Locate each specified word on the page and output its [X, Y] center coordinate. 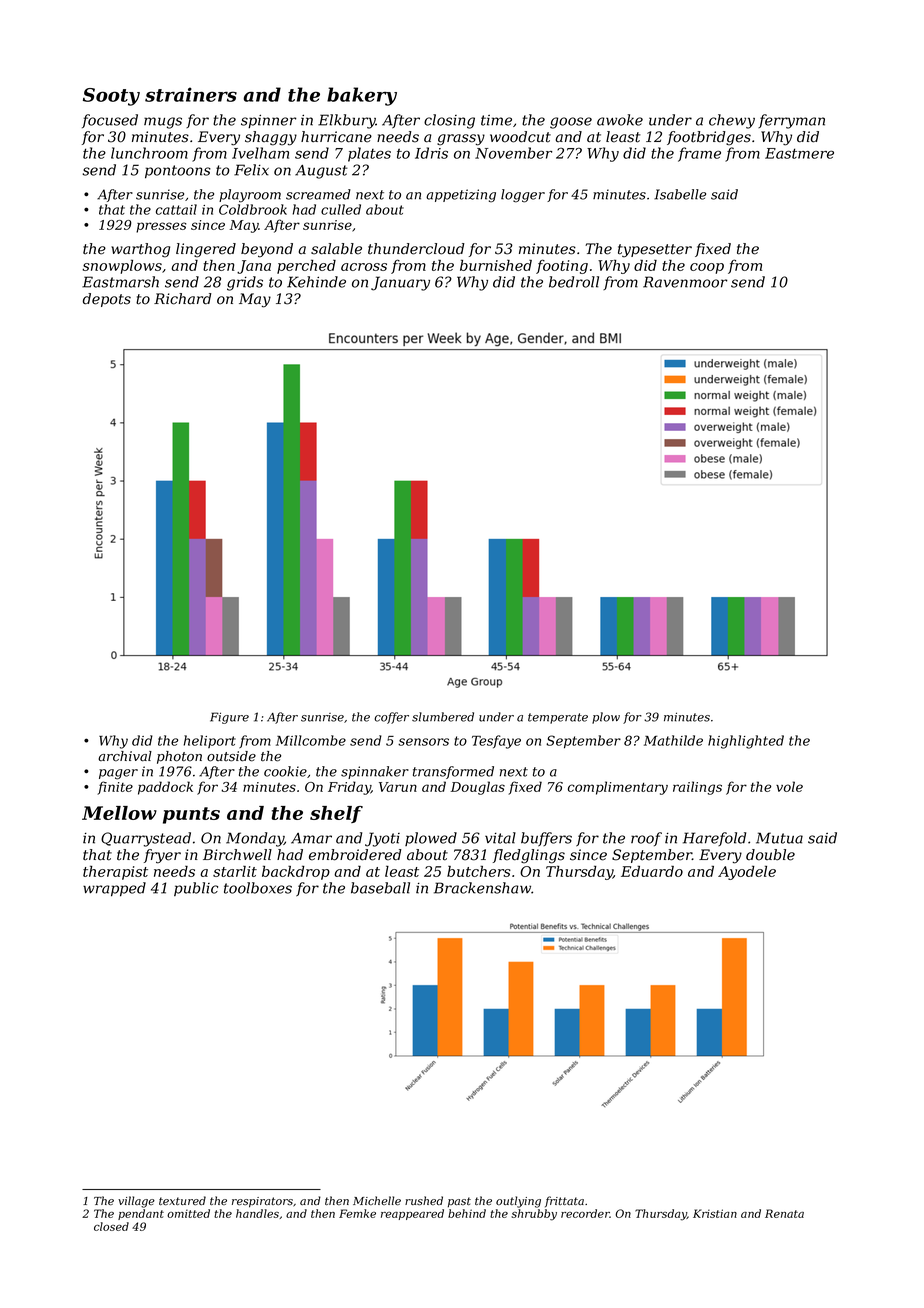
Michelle [377, 1200]
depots [107, 300]
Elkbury [347, 121]
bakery [362, 96]
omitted [188, 1213]
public [196, 889]
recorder [585, 1213]
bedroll [574, 282]
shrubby [534, 1215]
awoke [620, 120]
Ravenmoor [685, 282]
